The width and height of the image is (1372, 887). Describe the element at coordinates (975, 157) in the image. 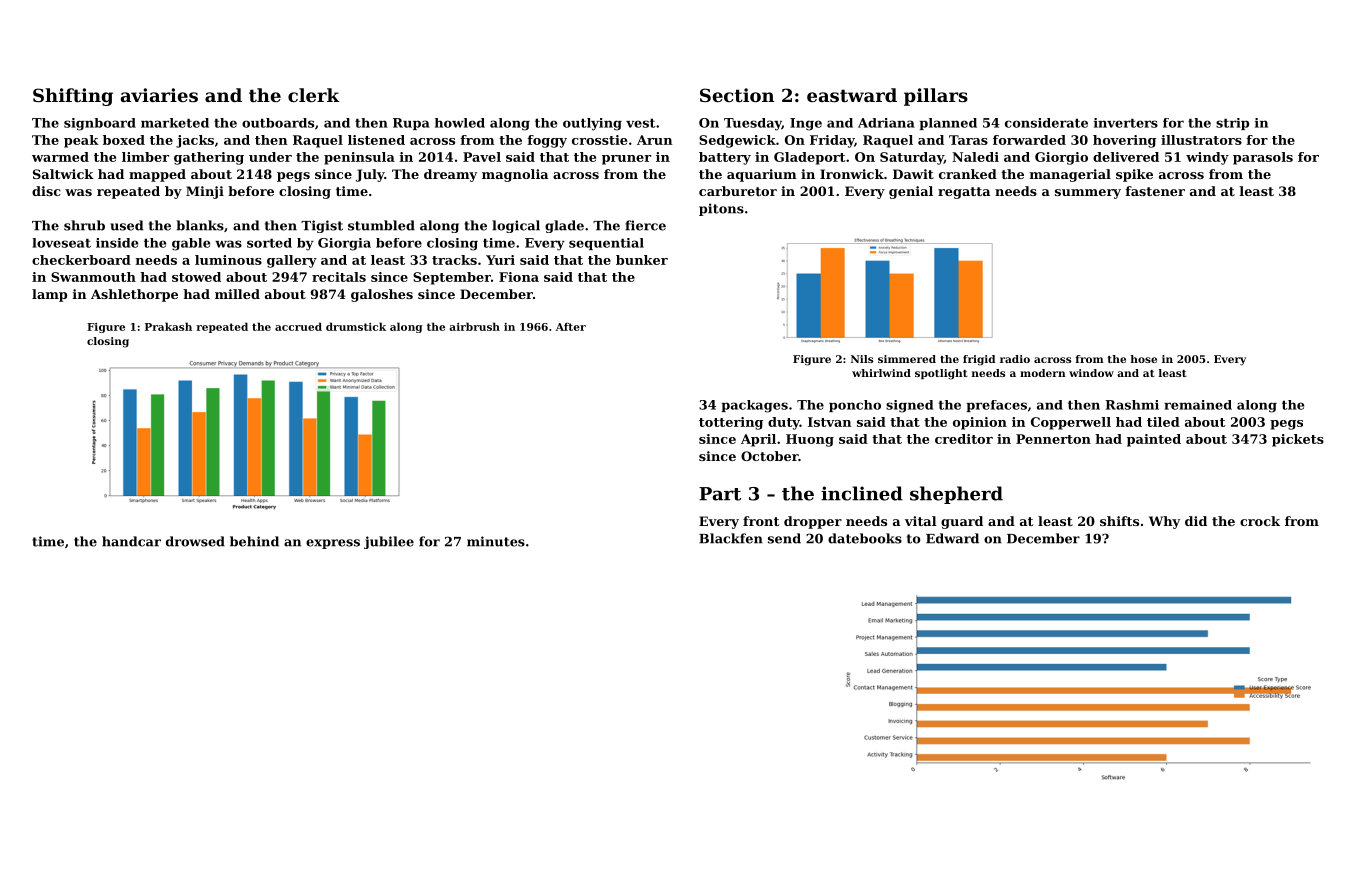

I see `Naledi` at that location.
